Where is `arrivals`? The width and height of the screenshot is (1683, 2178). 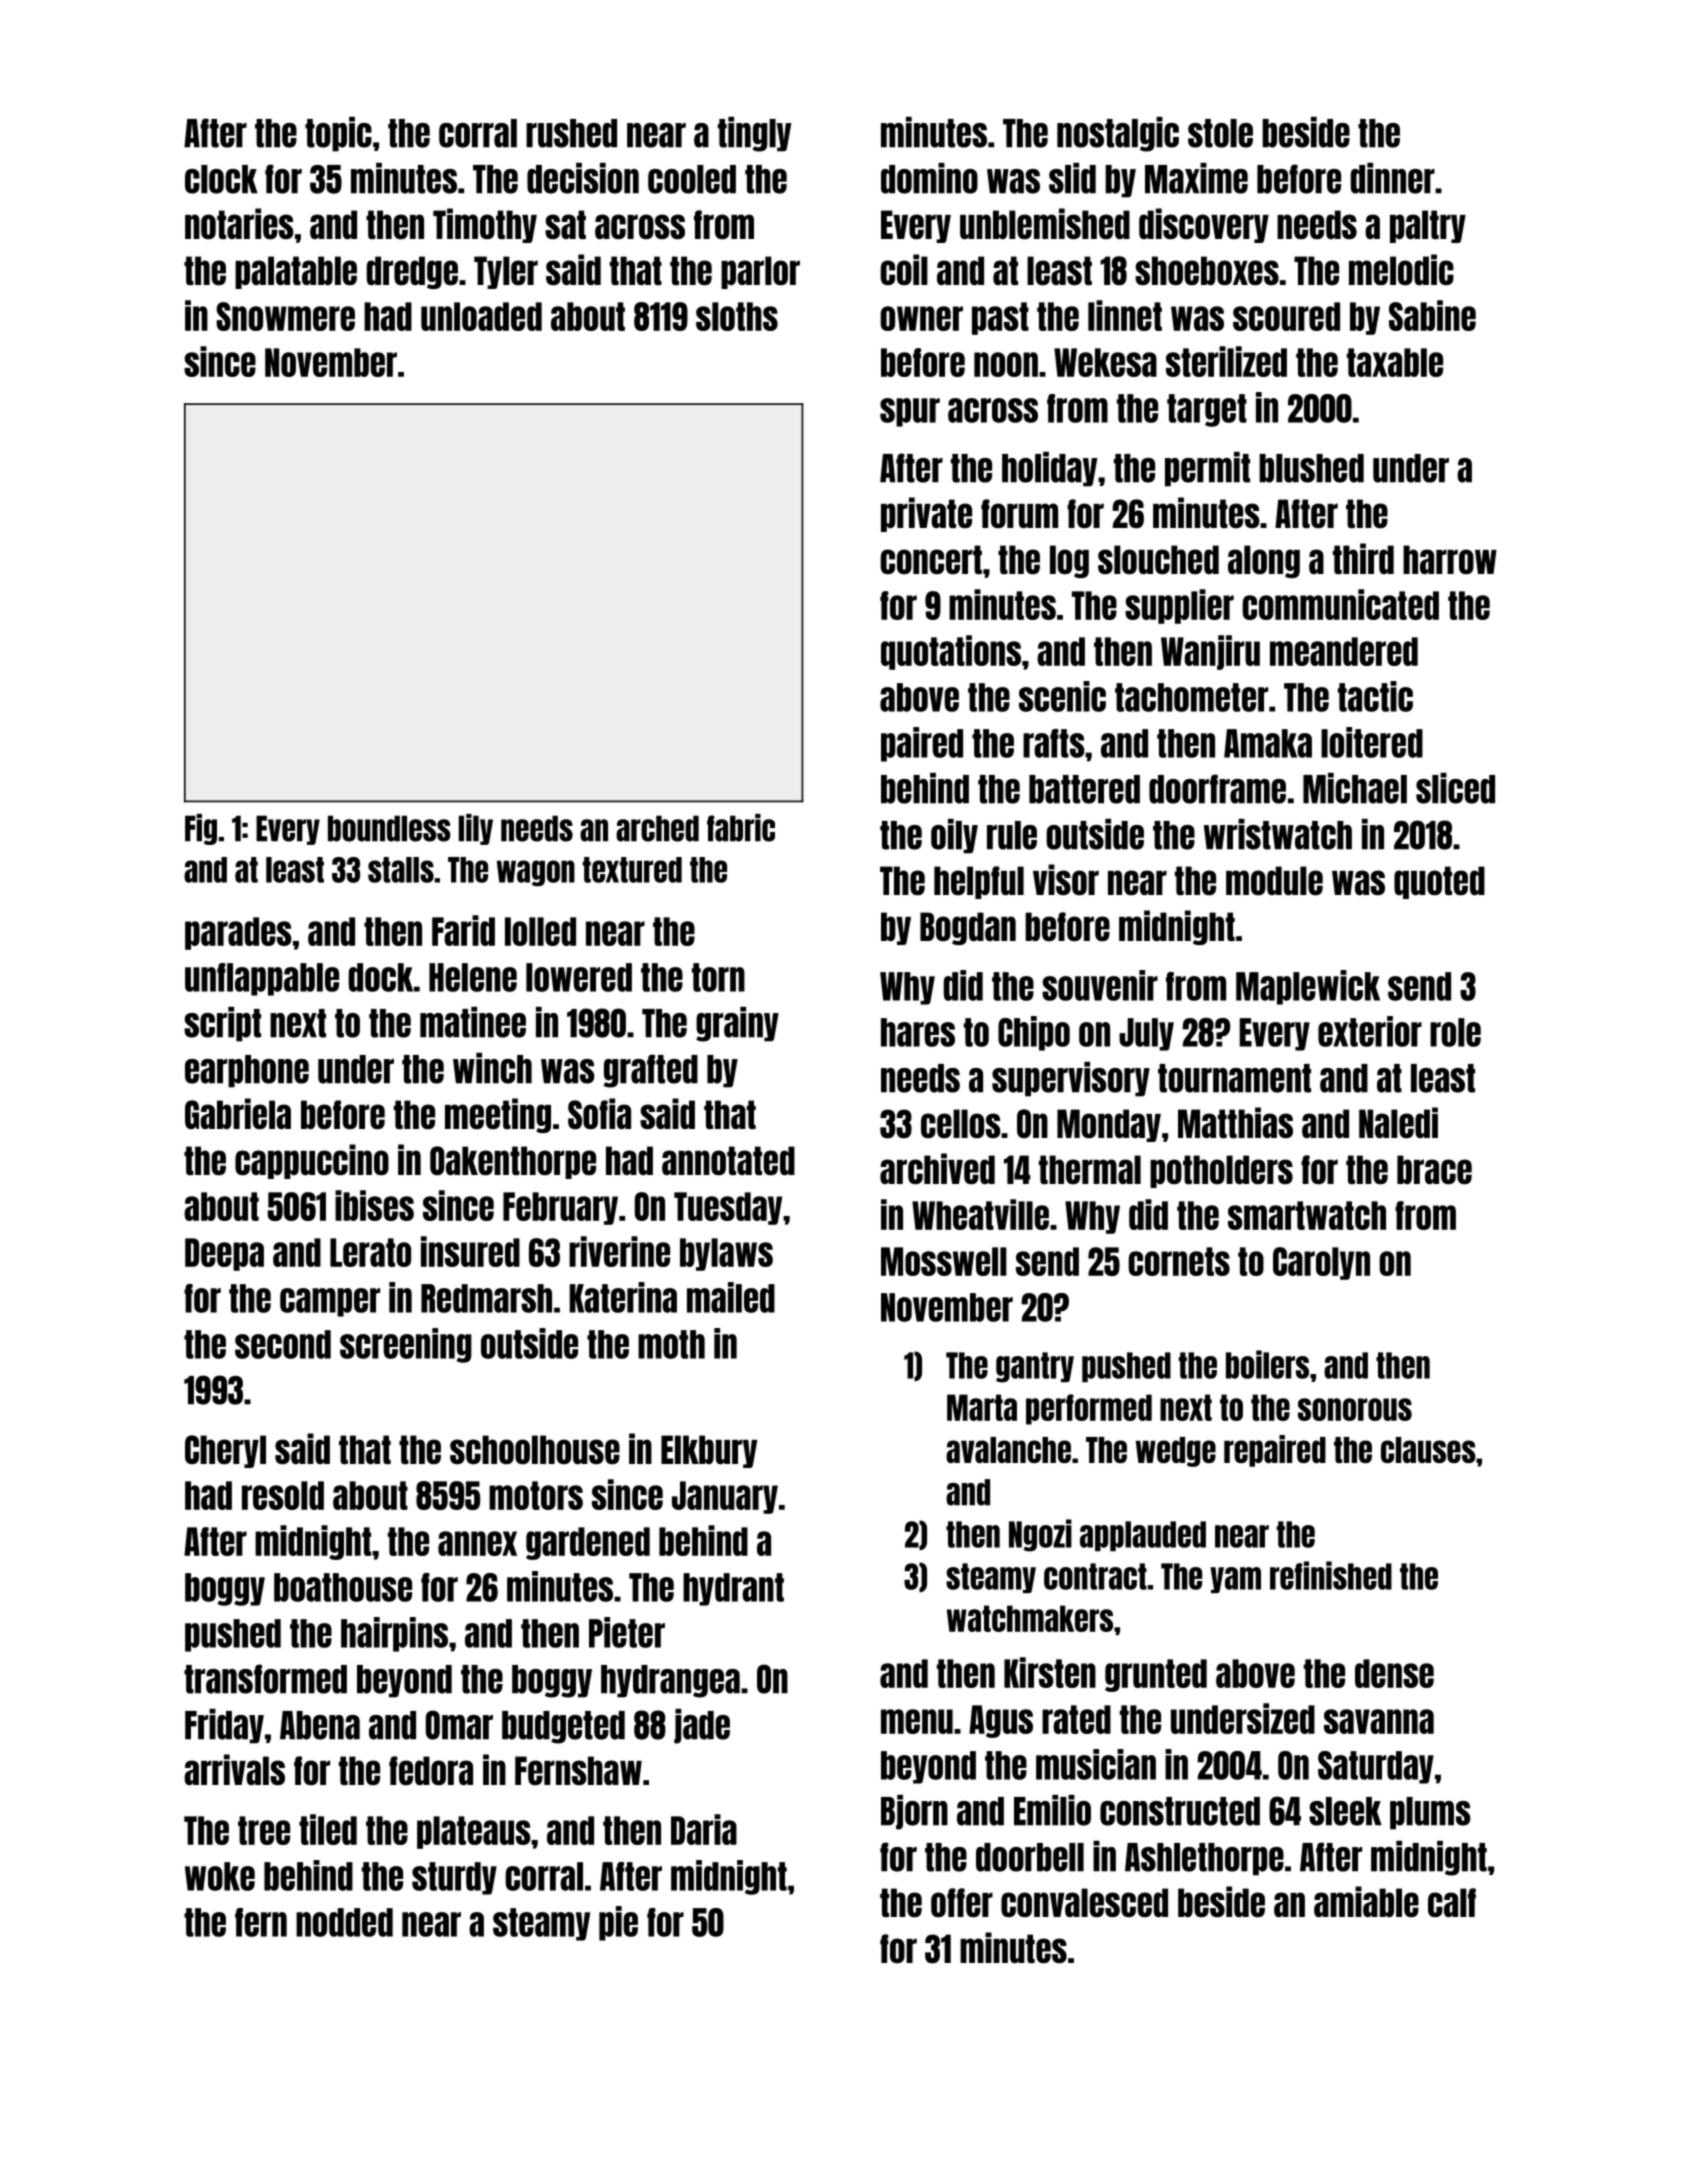 arrivals is located at coordinates (234, 1769).
